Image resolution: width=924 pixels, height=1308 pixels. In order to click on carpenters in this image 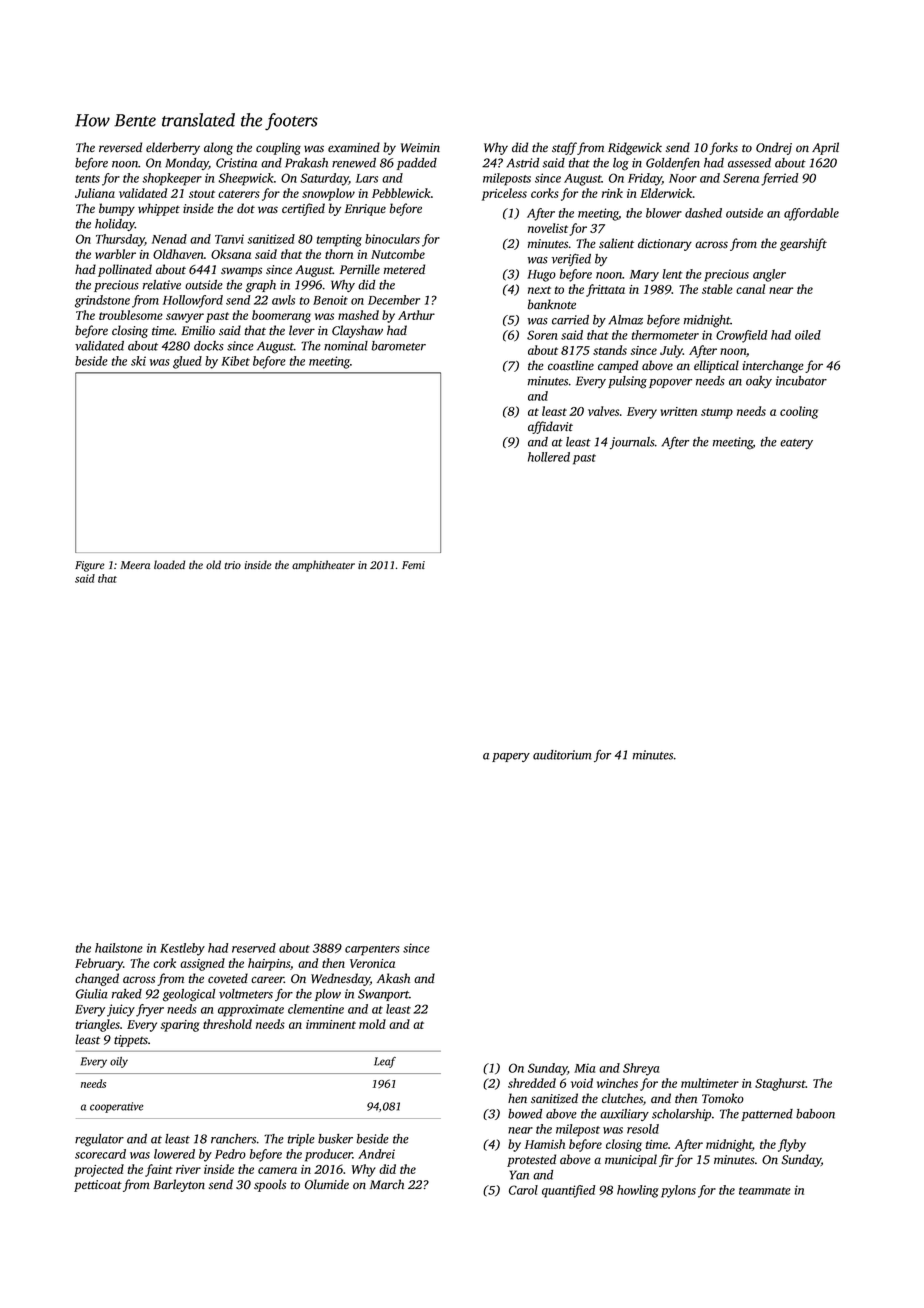, I will do `click(372, 950)`.
